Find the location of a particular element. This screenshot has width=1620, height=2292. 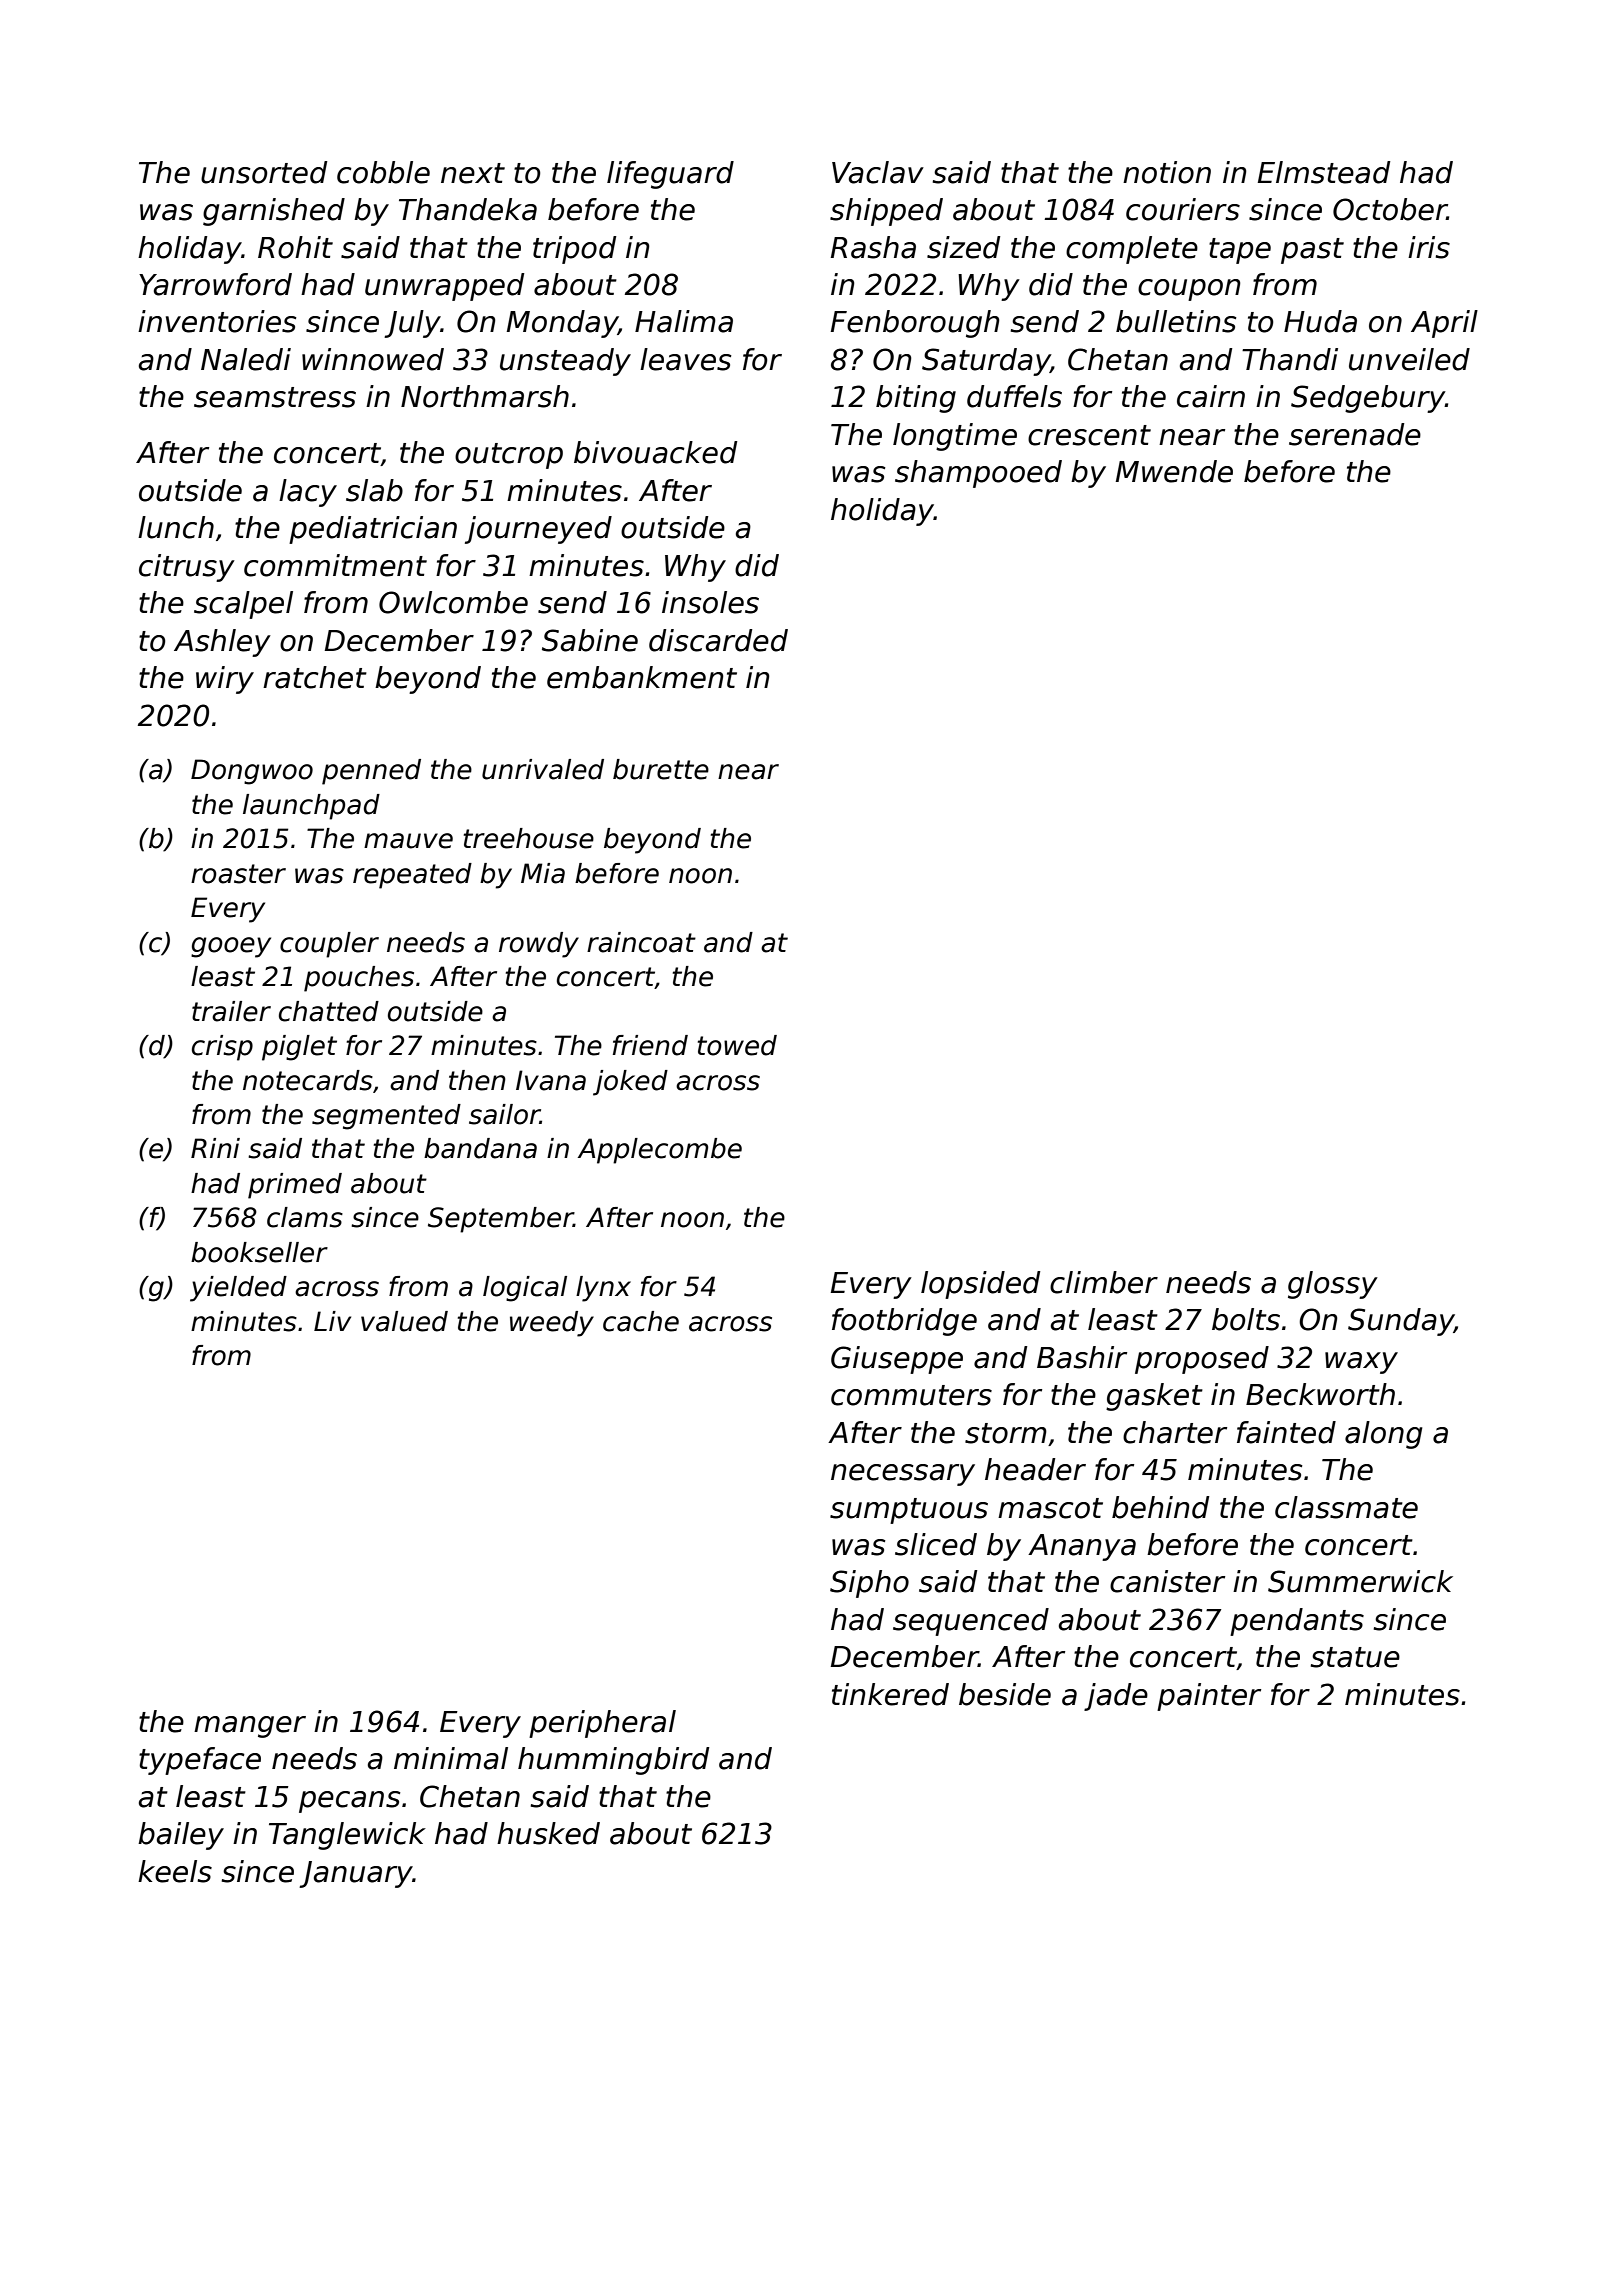

citrusy is located at coordinates (187, 568).
